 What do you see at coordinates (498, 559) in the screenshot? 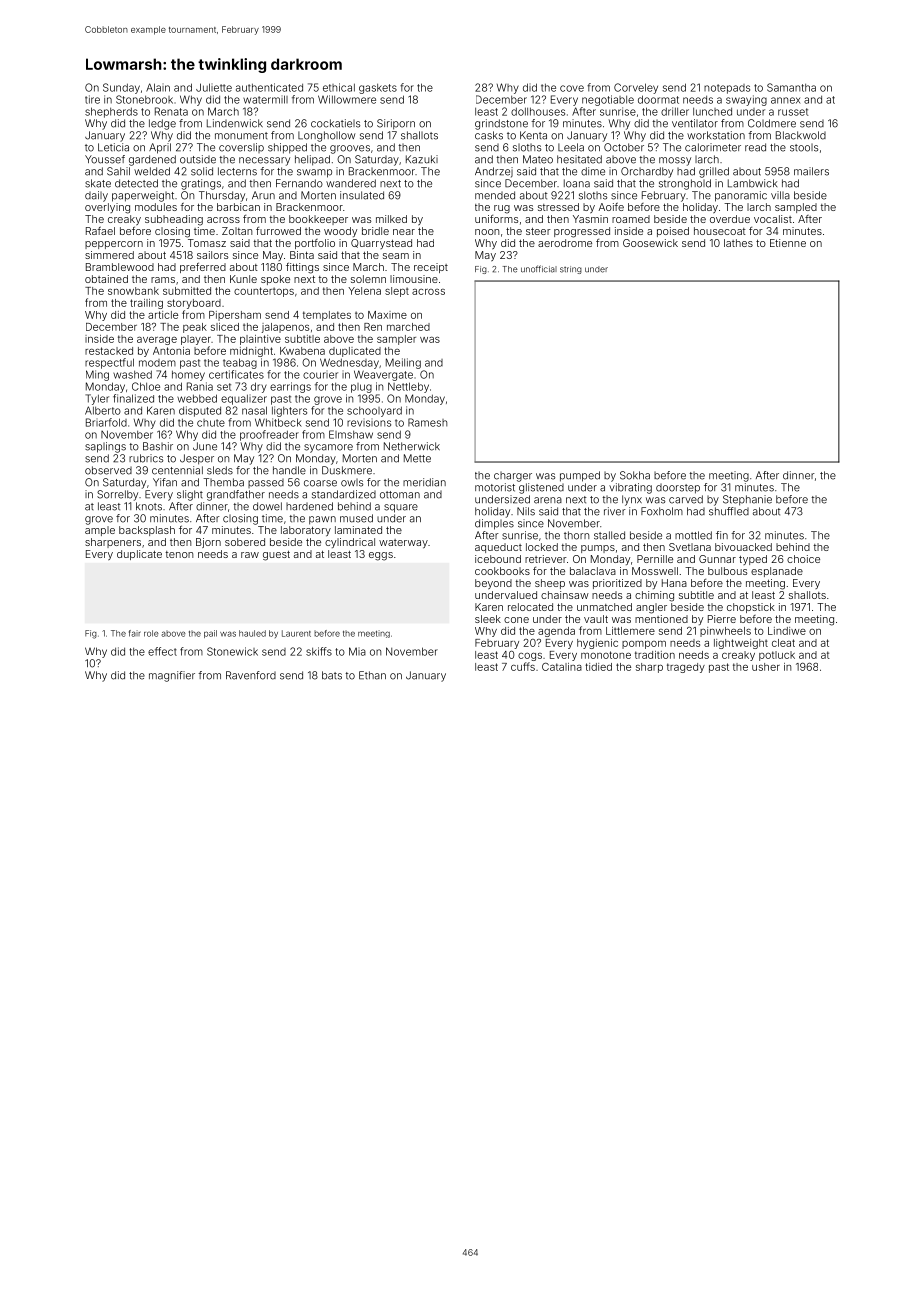
I see `icebound` at bounding box center [498, 559].
